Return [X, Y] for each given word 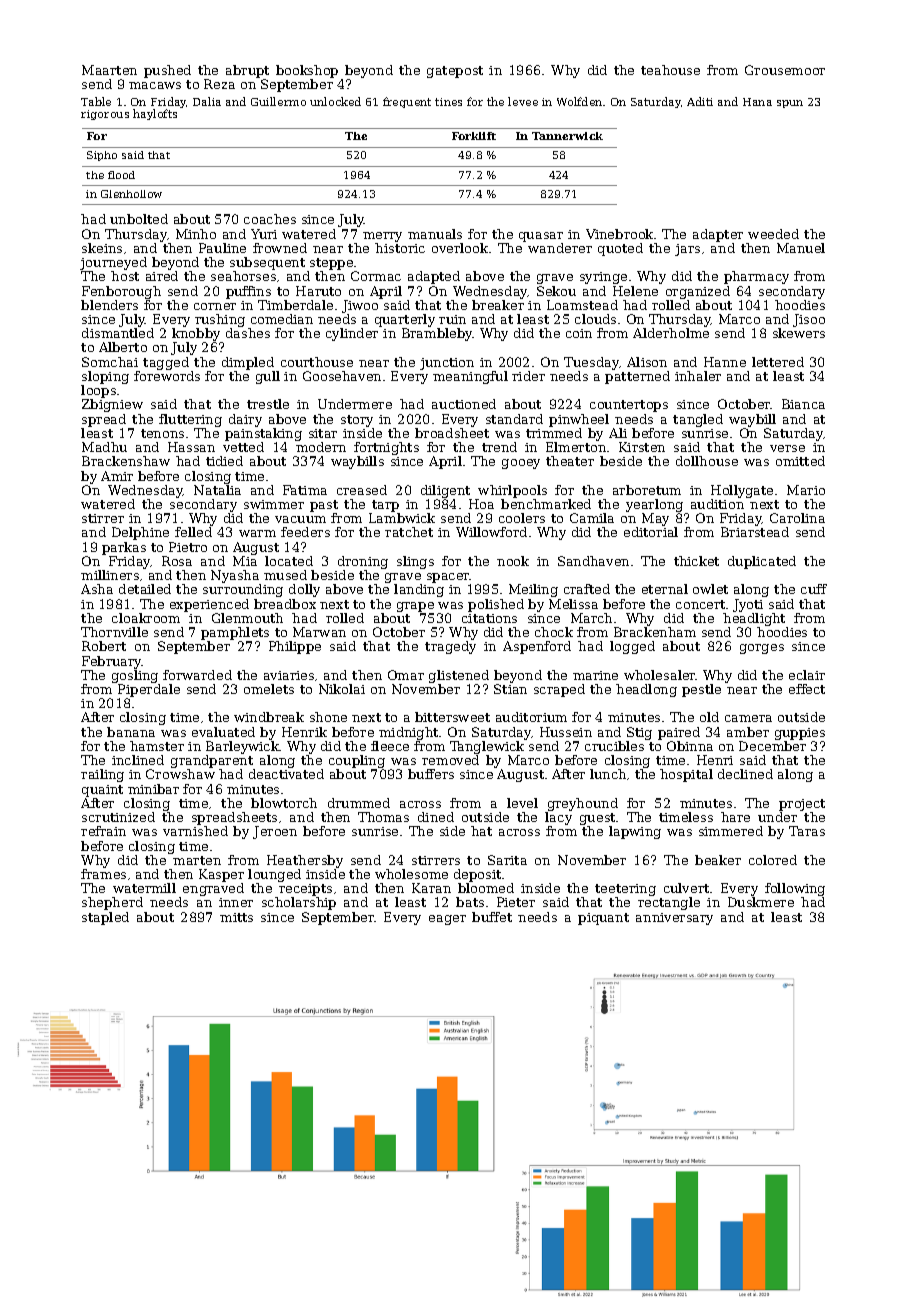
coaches [270, 219]
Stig [639, 733]
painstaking [263, 434]
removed [450, 760]
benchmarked [546, 504]
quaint [102, 791]
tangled [698, 420]
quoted [620, 249]
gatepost [455, 72]
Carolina [797, 518]
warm [257, 533]
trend [499, 447]
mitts [236, 917]
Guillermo [278, 101]
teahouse [670, 70]
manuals [435, 234]
